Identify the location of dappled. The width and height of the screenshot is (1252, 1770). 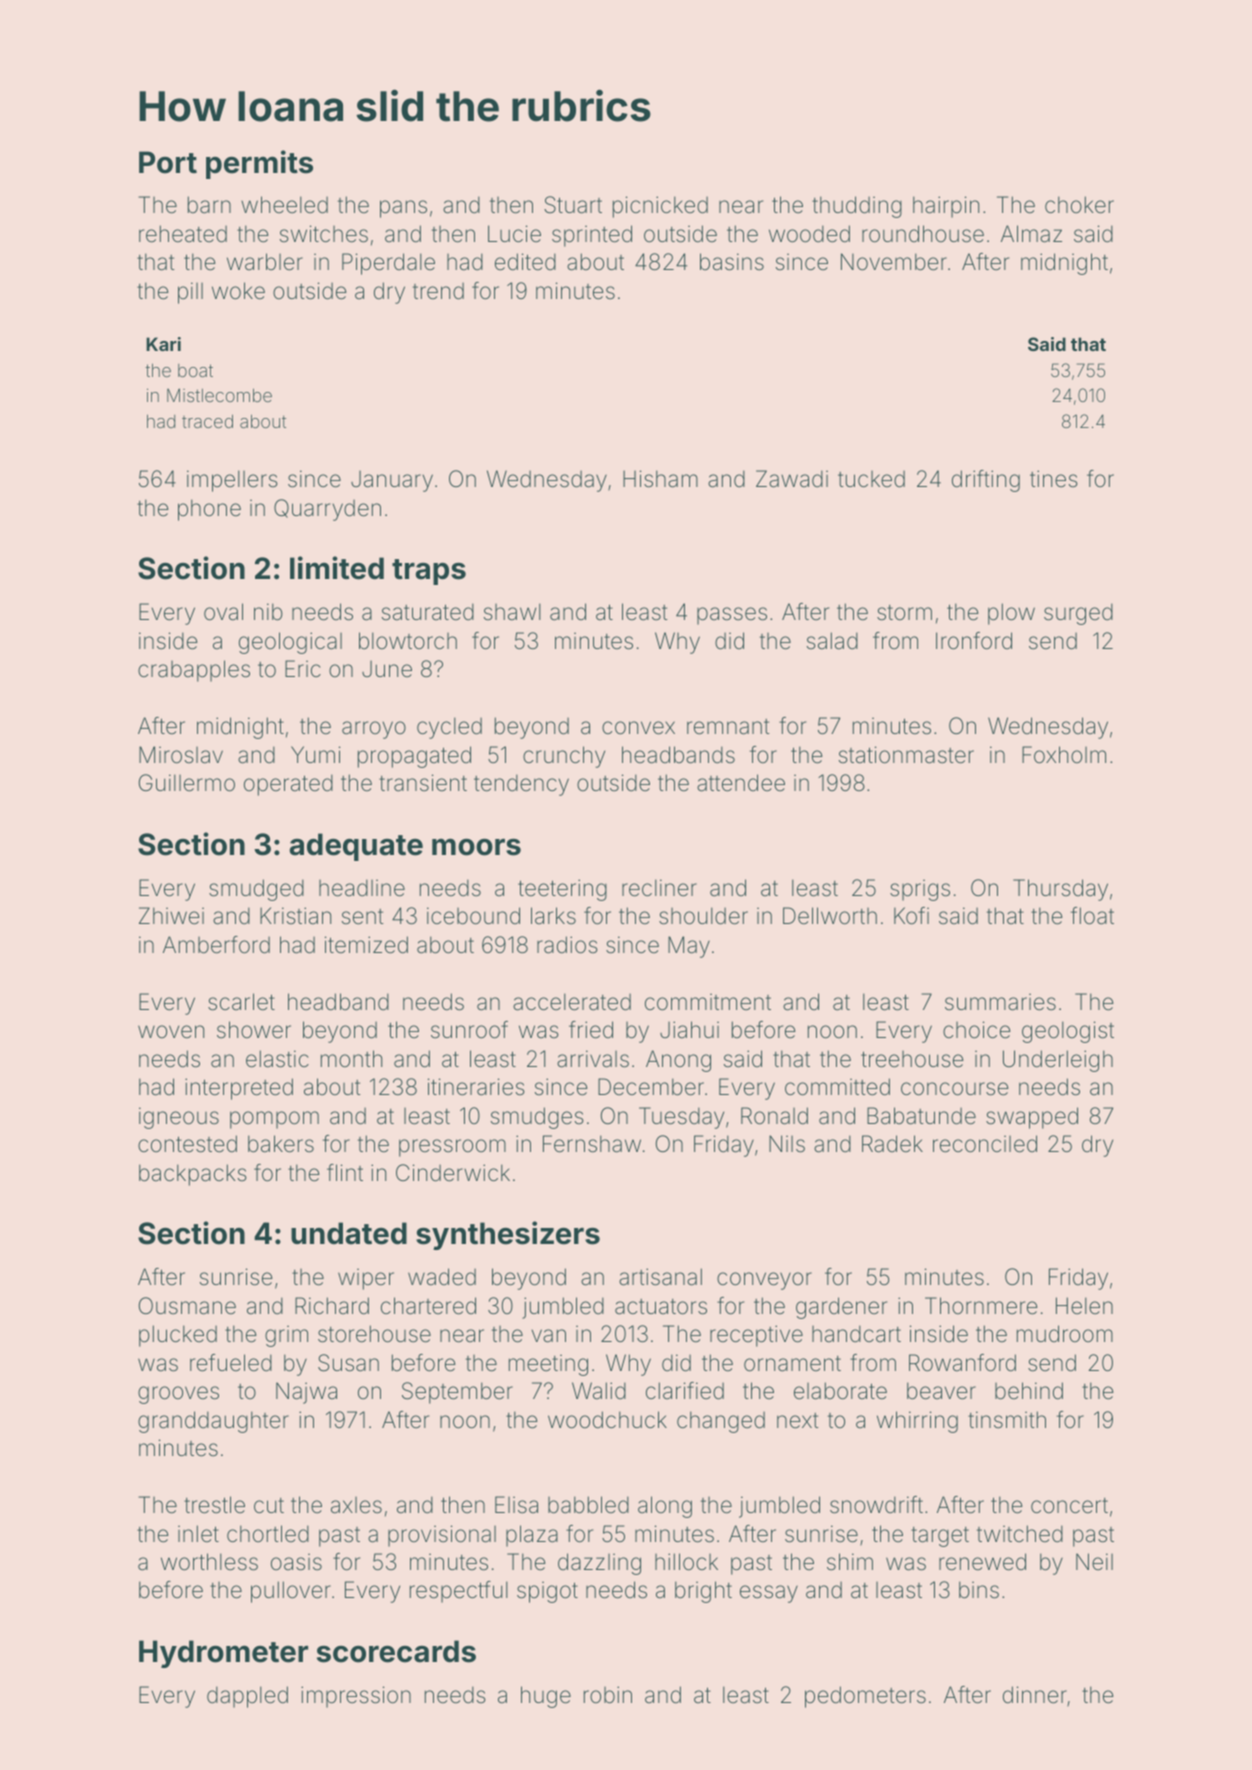
(247, 1697).
